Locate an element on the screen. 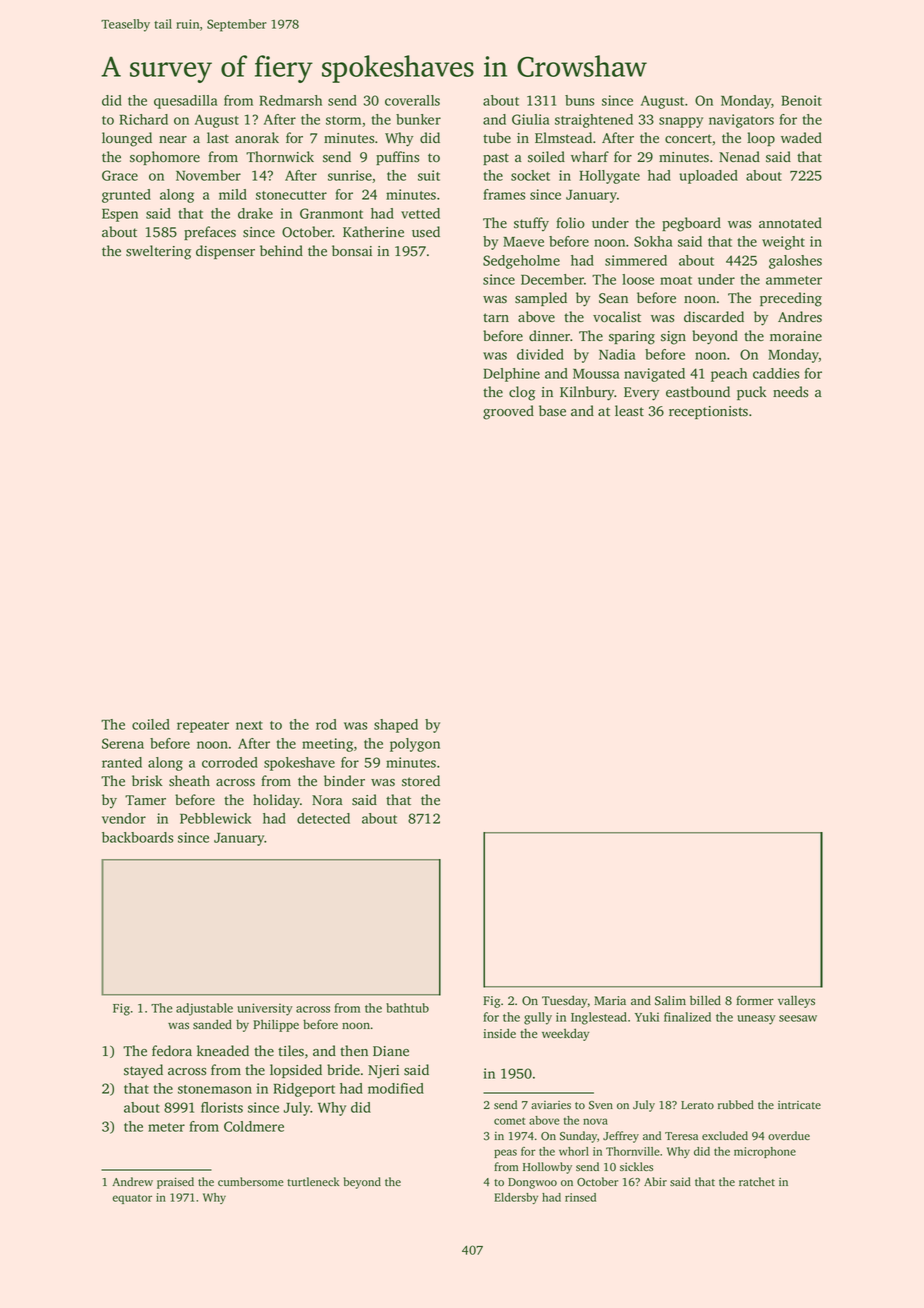 This screenshot has width=924, height=1308. storm is located at coordinates (343, 120).
